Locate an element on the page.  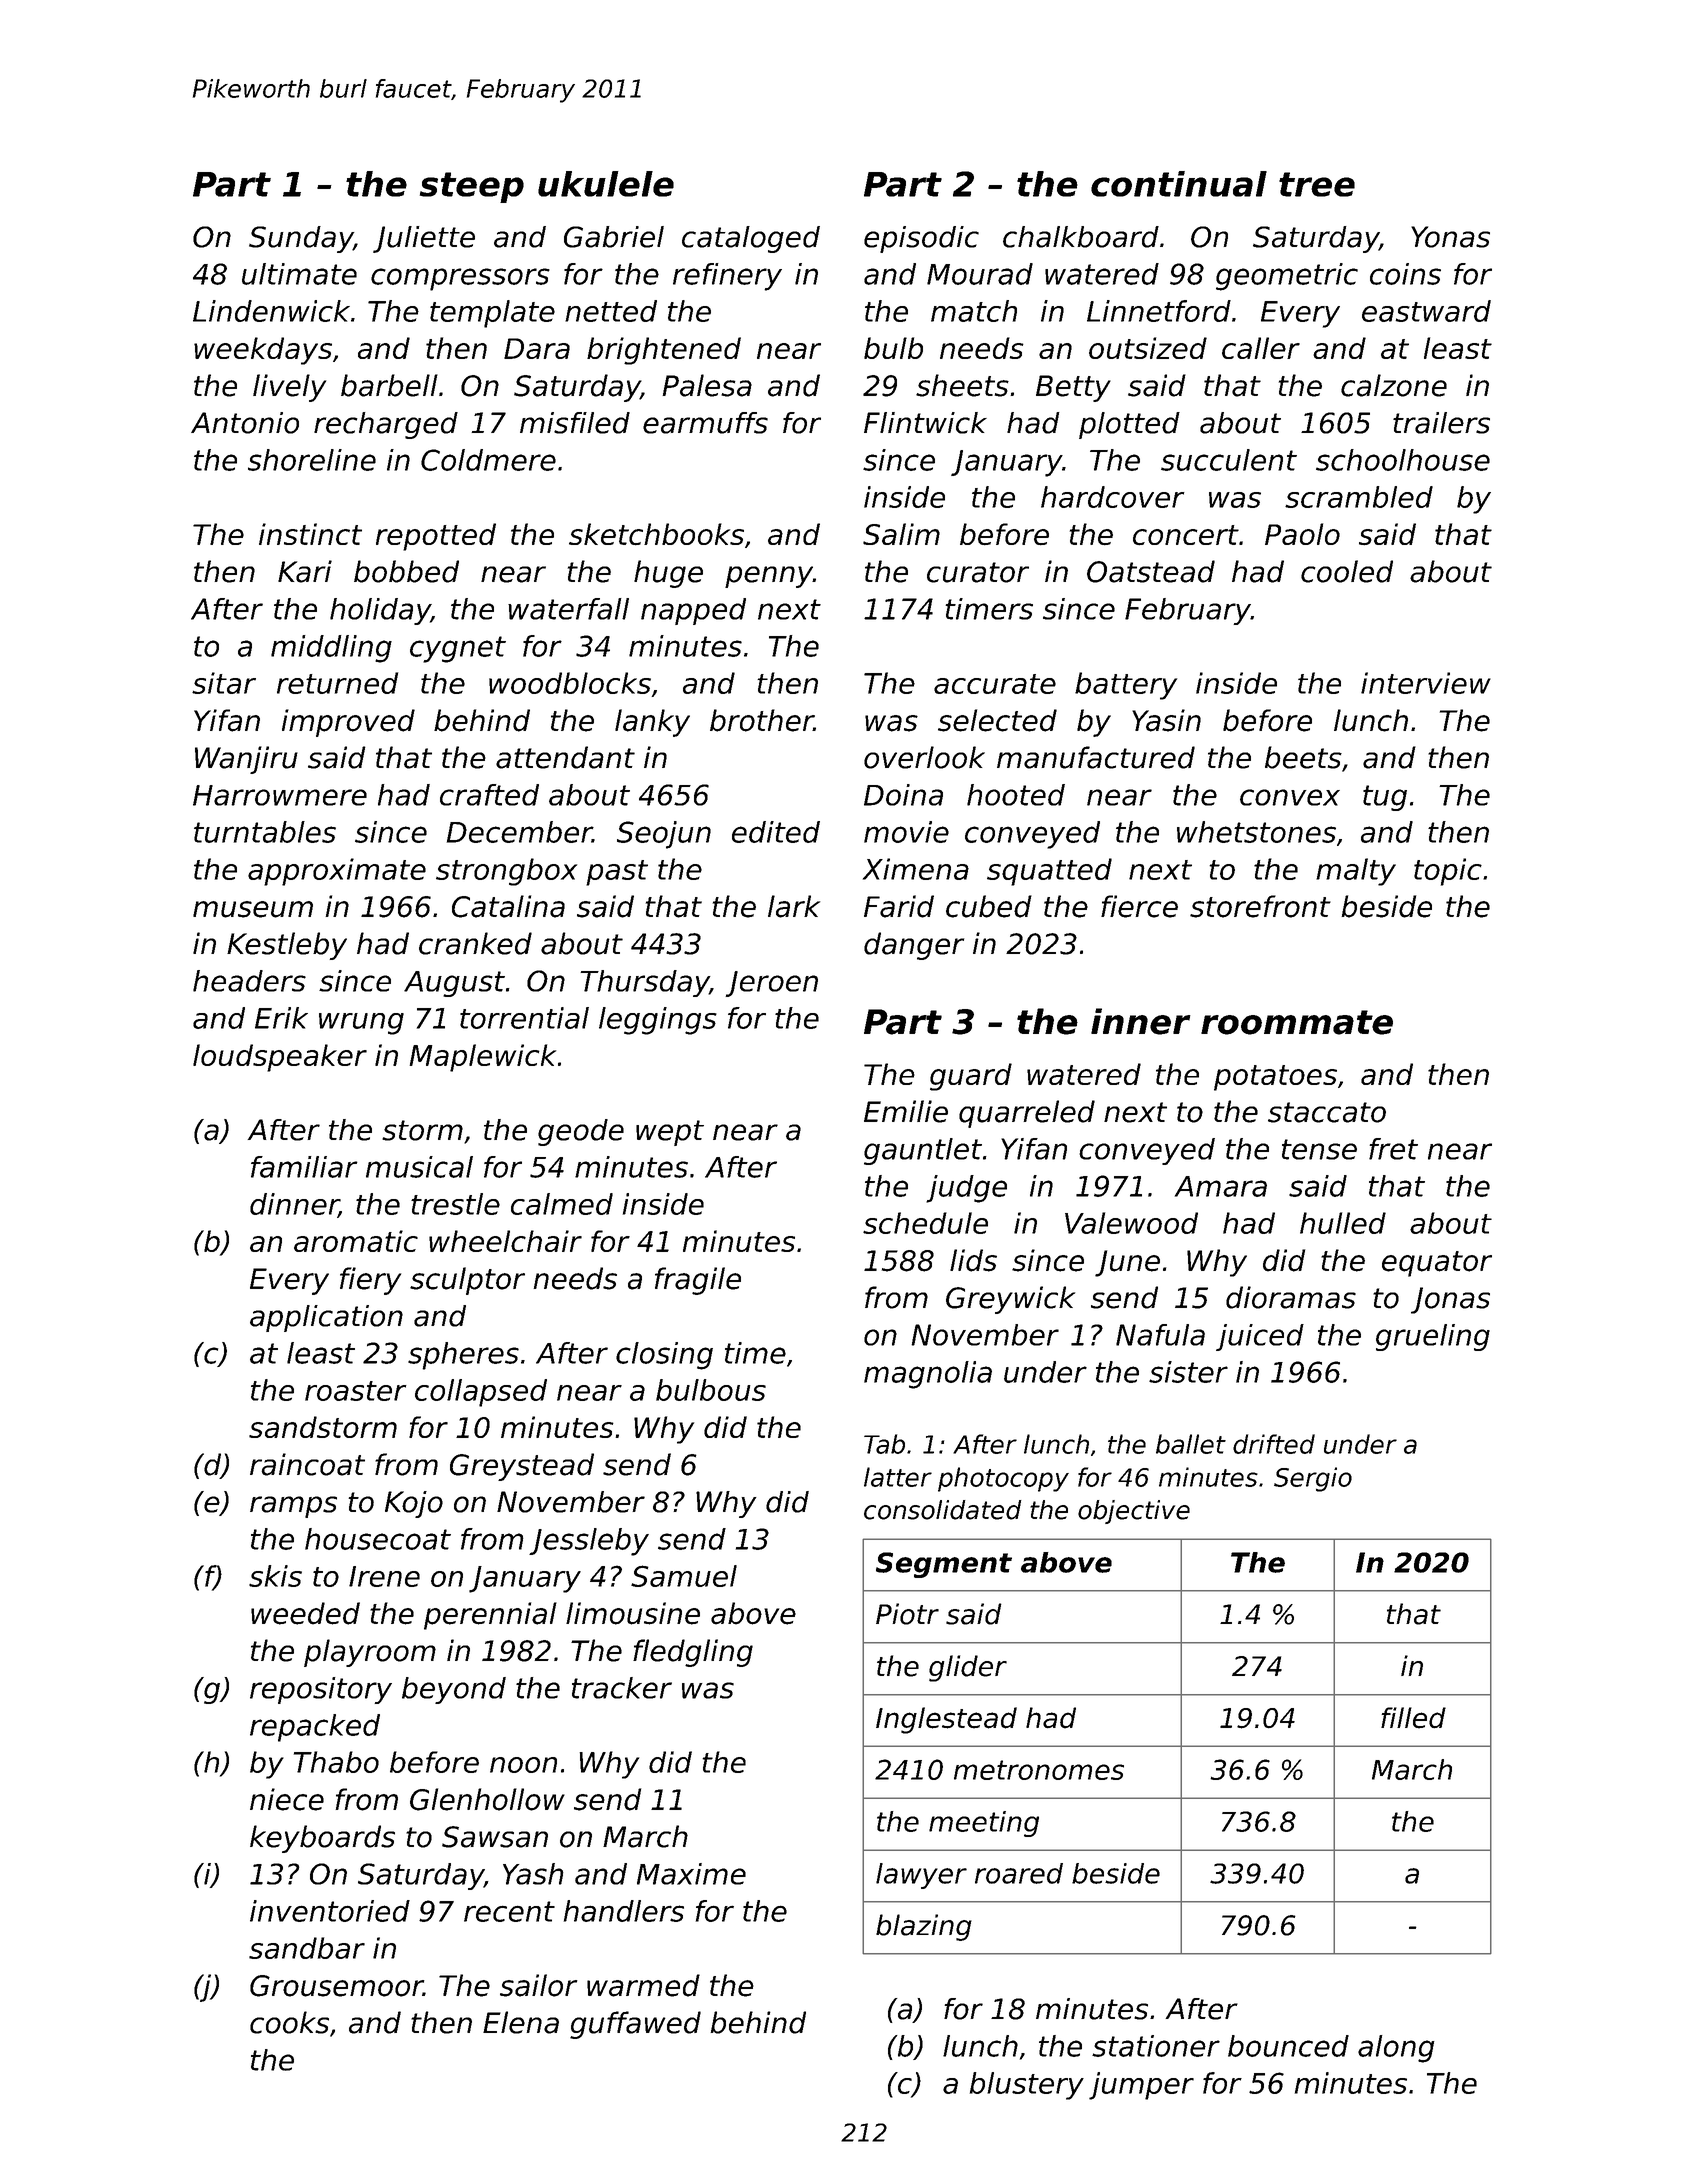
edited is located at coordinates (776, 832).
